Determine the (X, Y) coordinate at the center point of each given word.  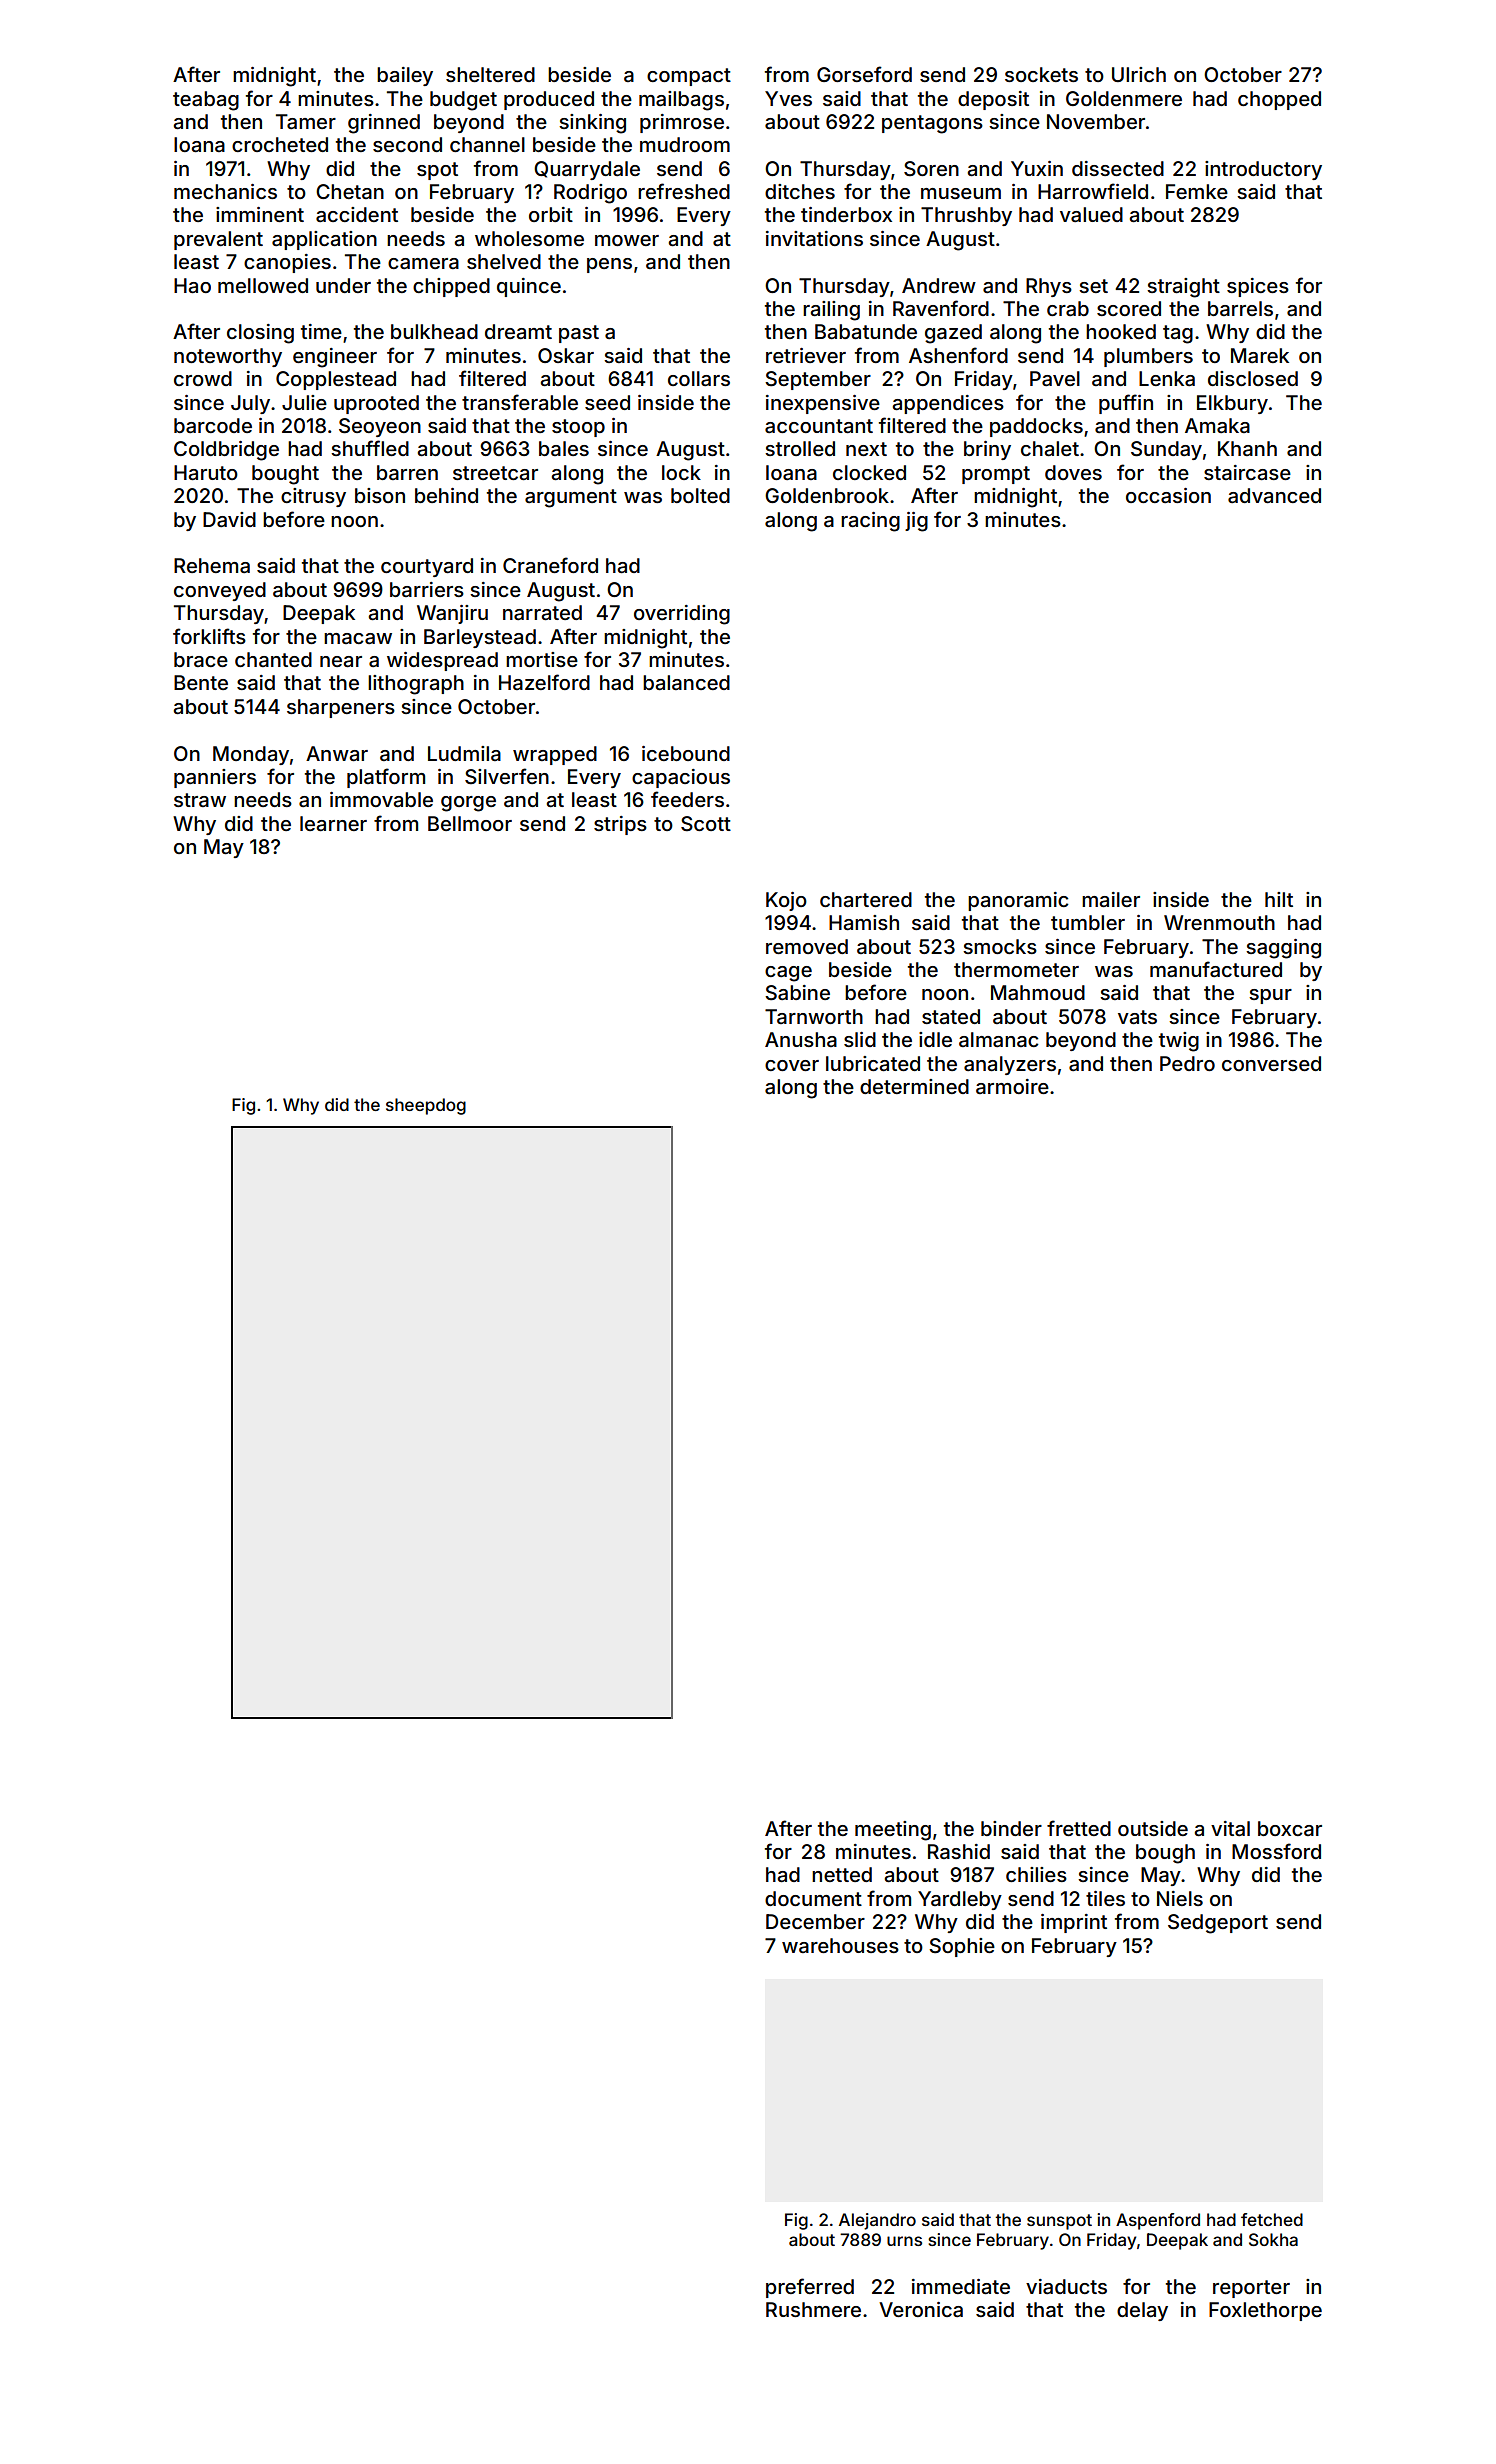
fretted (1079, 1828)
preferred (810, 2288)
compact (689, 77)
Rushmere (813, 2309)
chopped (1279, 100)
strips (620, 825)
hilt (1279, 899)
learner (333, 823)
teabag (206, 101)
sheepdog (426, 1106)
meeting (893, 1831)
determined (914, 1086)
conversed (1271, 1063)
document (813, 1898)
